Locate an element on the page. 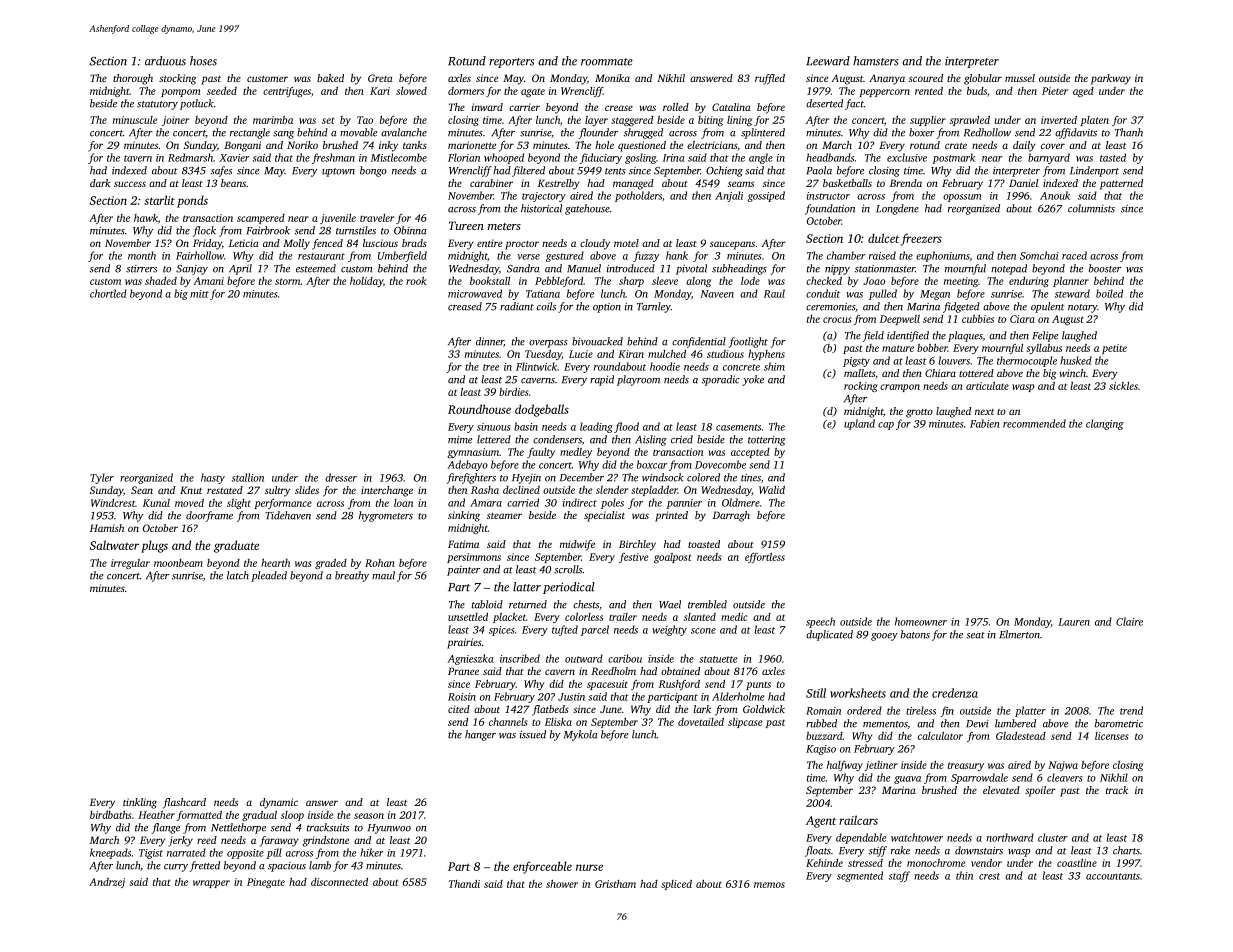  Tyler is located at coordinates (102, 478).
